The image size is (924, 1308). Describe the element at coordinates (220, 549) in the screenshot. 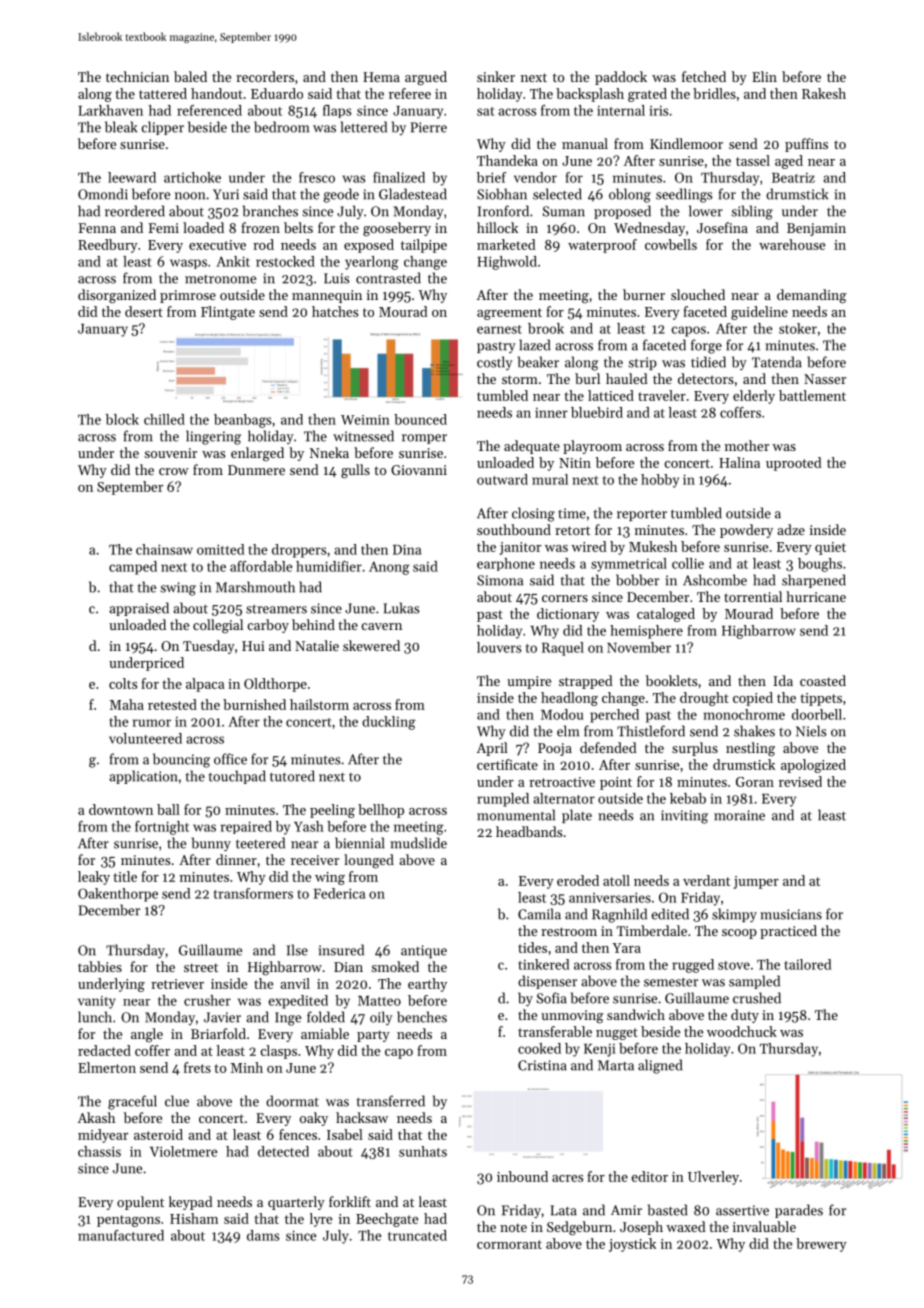

I see `omitted` at that location.
